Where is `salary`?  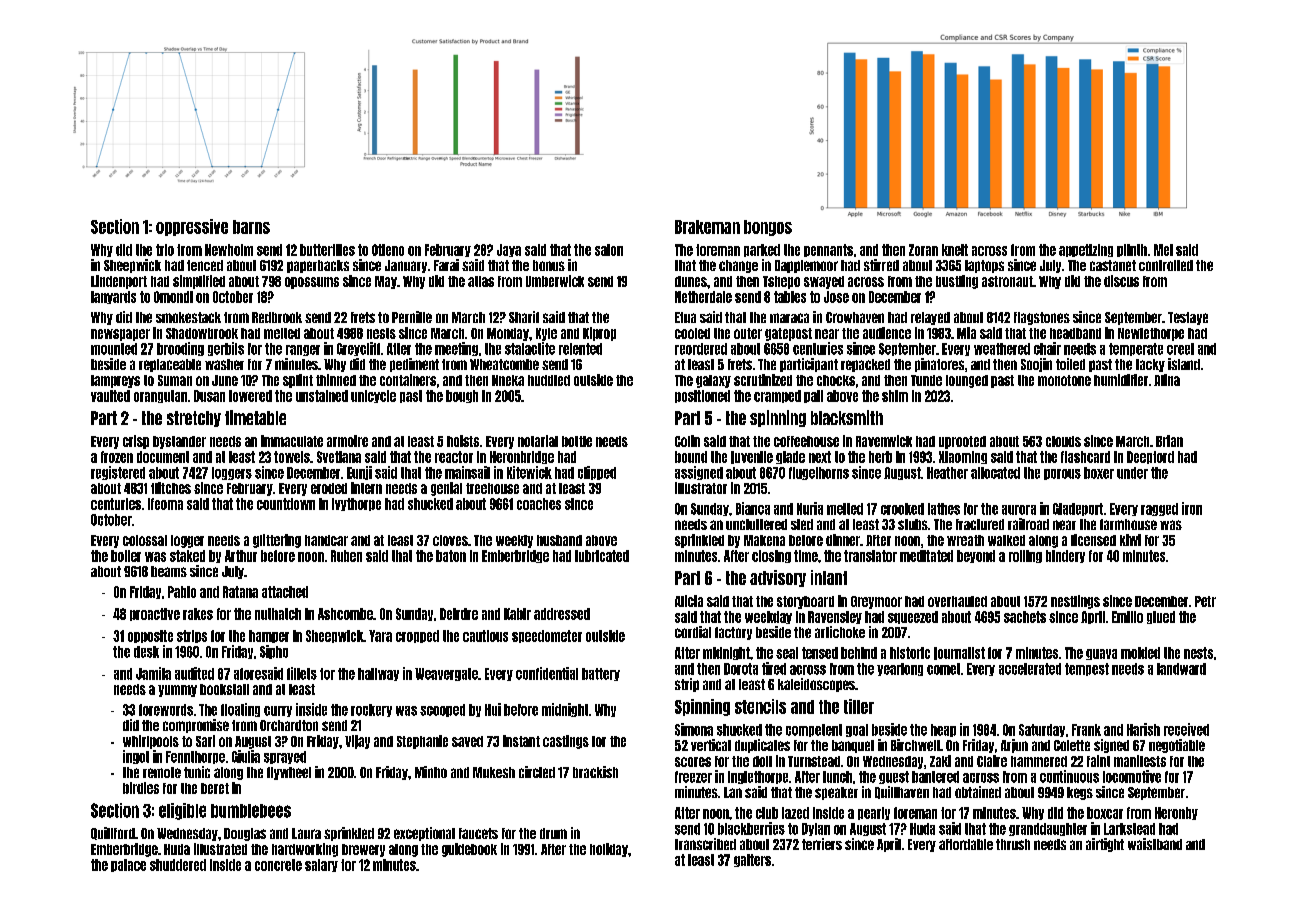
salary is located at coordinates (321, 865).
